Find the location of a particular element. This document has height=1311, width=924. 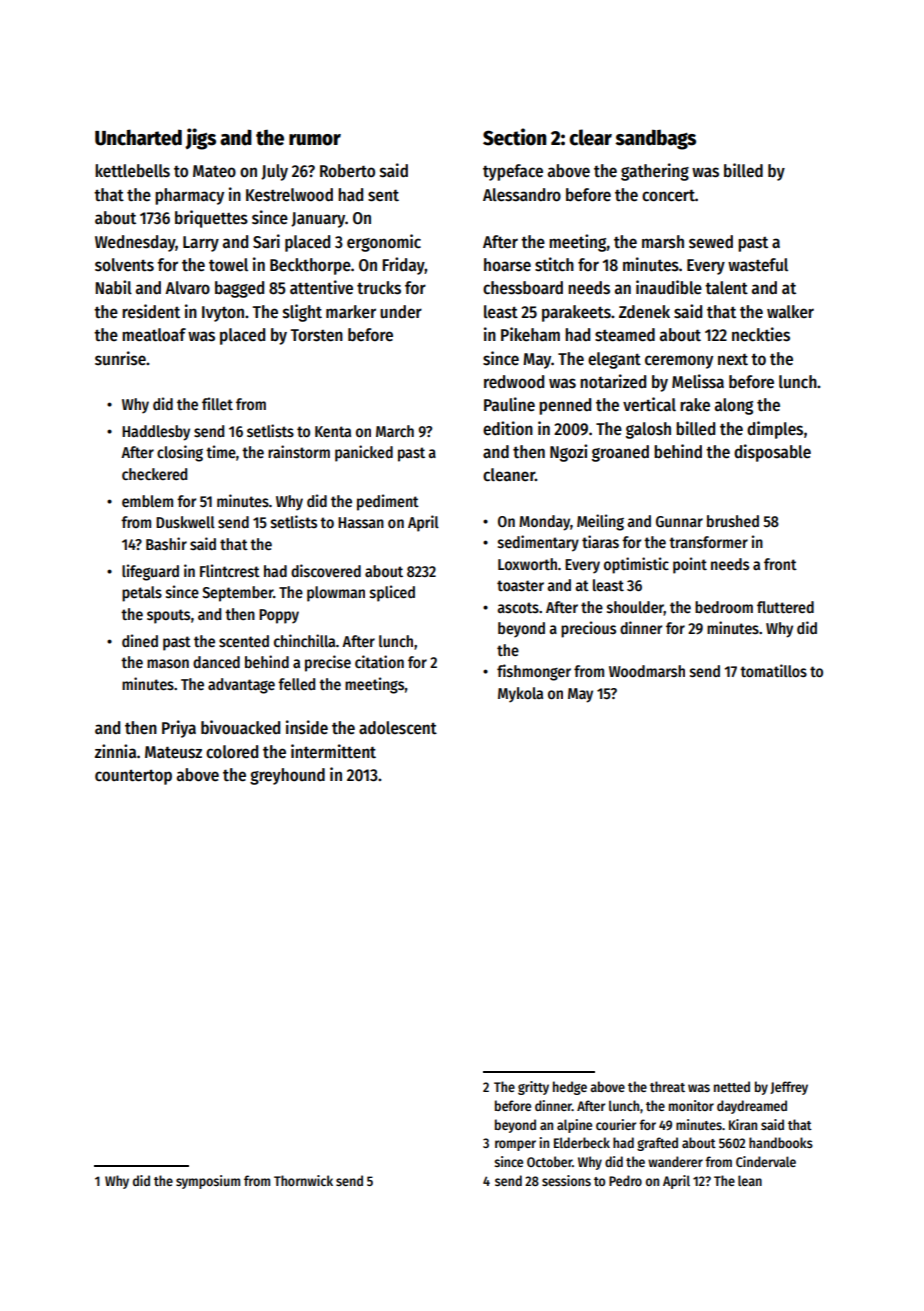

under is located at coordinates (401, 312).
